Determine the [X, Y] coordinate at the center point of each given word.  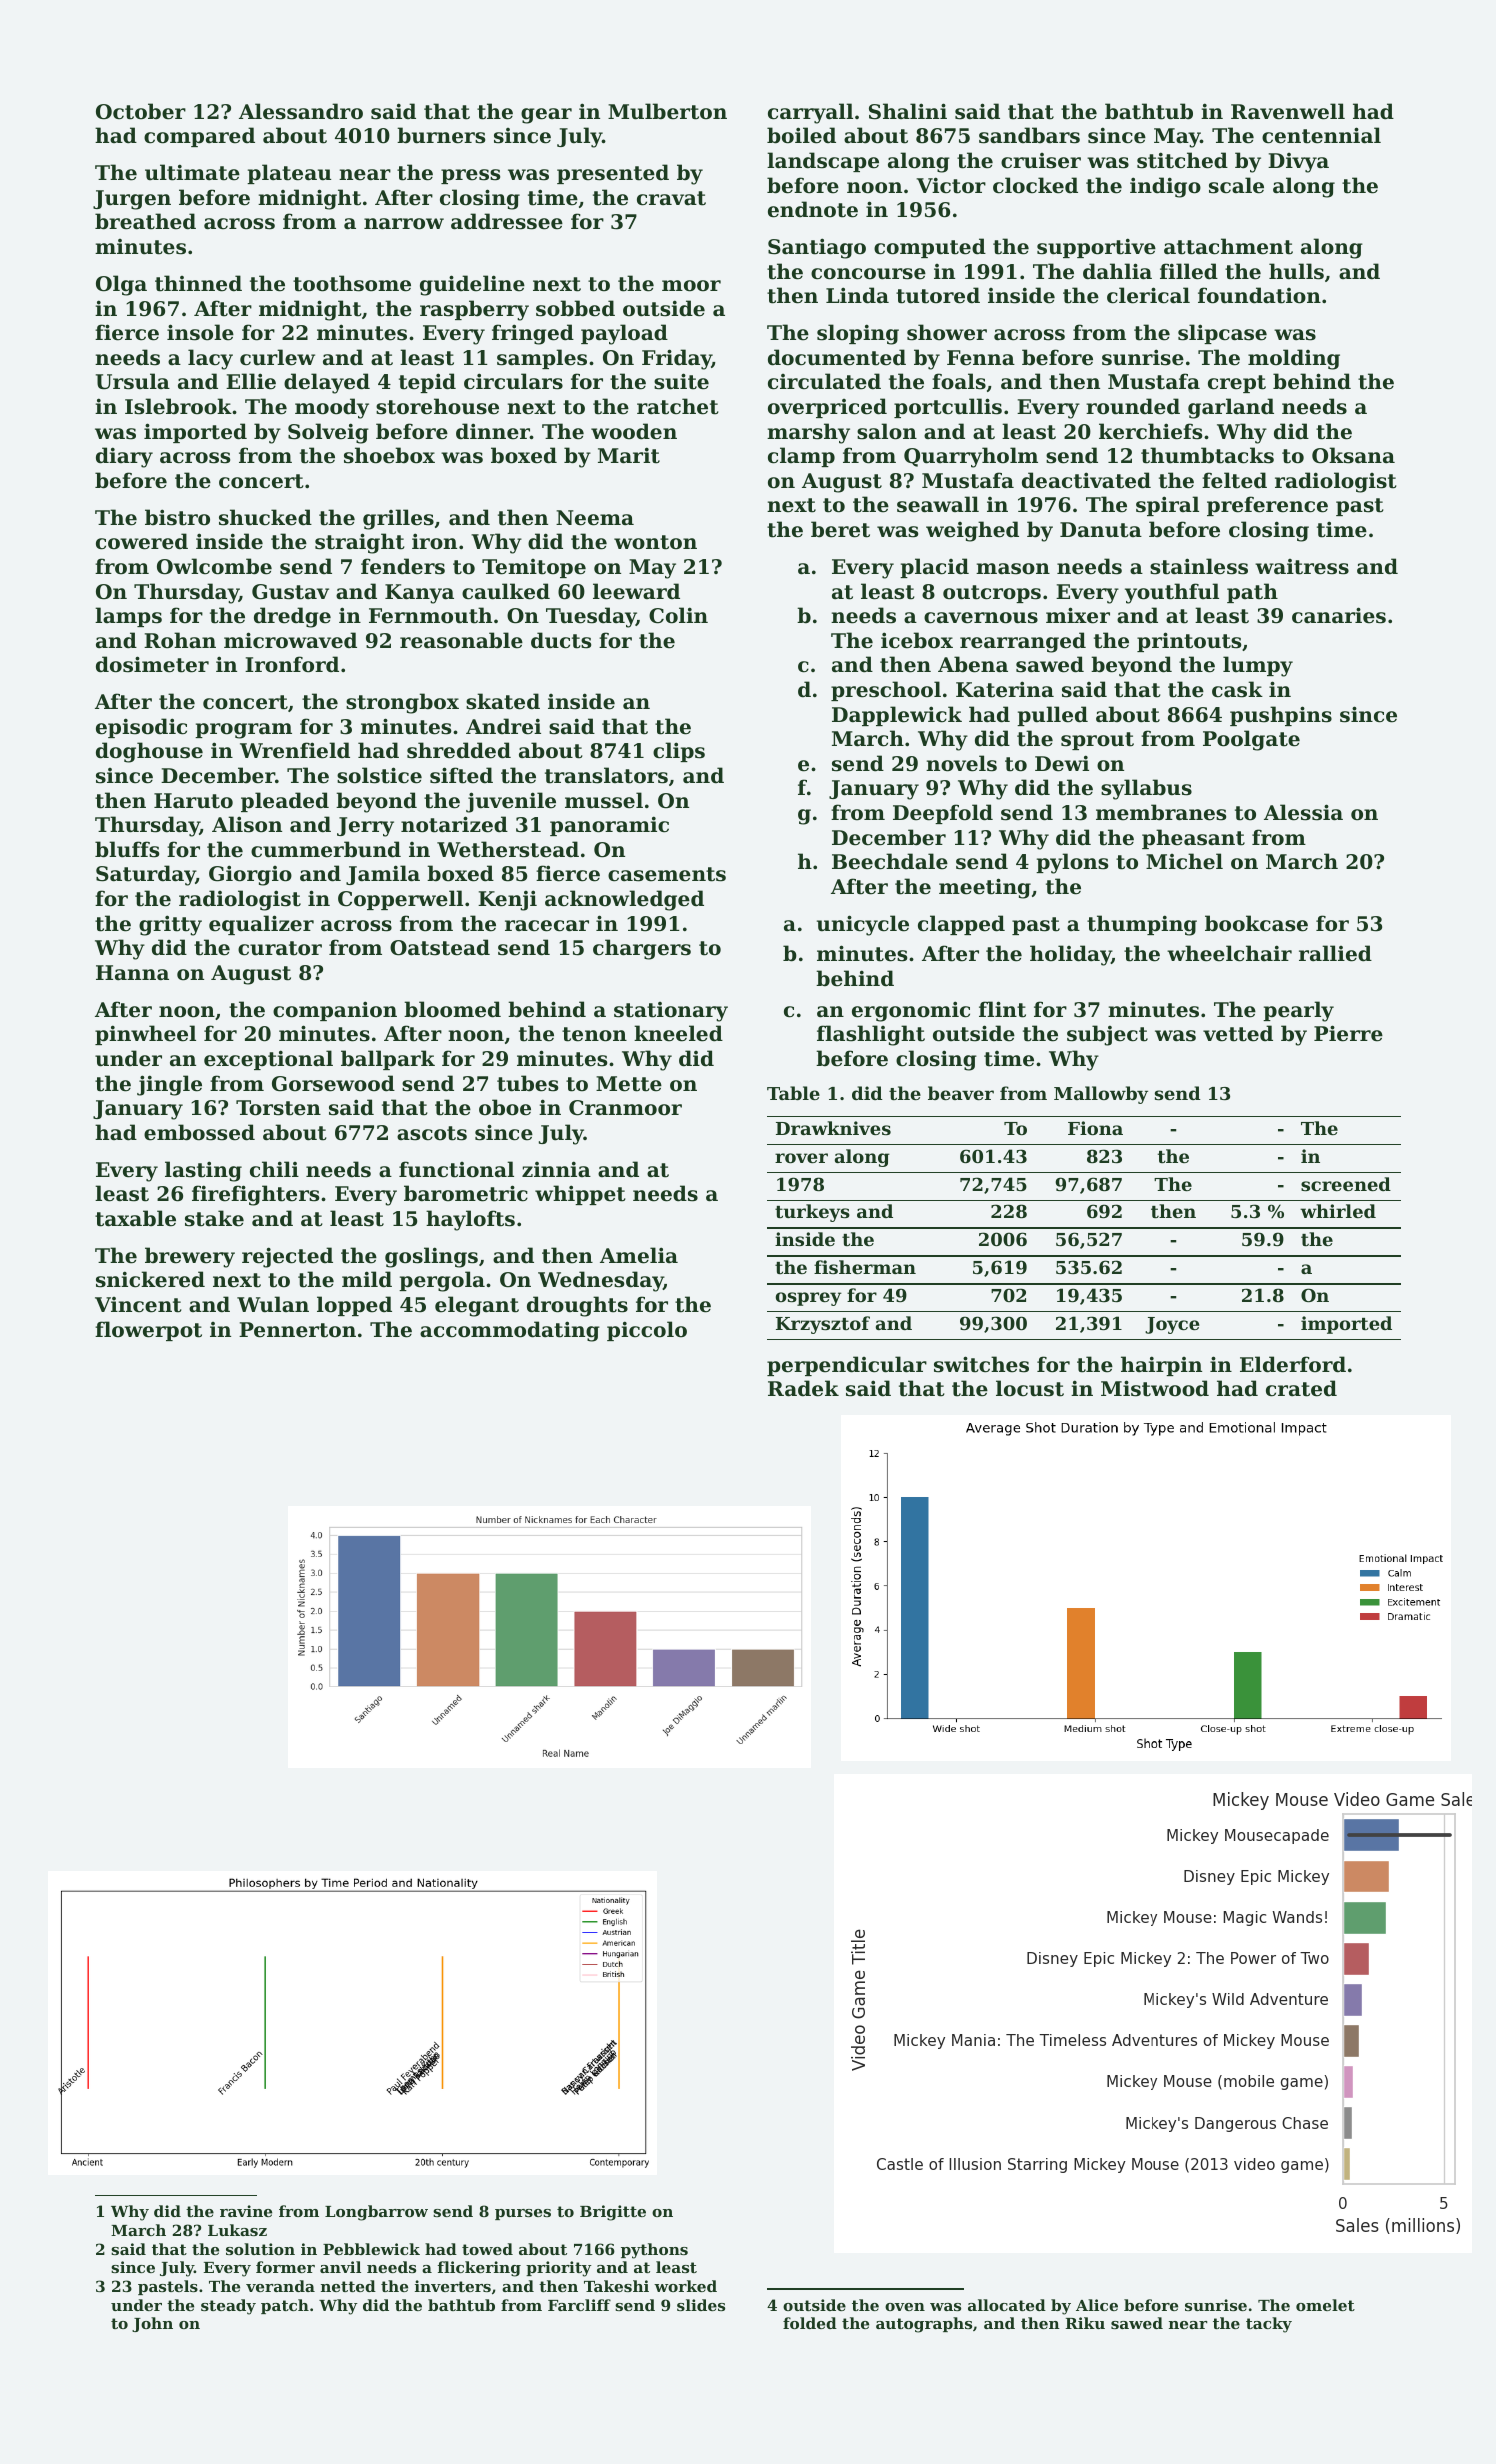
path [1252, 593]
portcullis [948, 408]
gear [546, 116]
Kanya [419, 594]
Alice [1097, 2305]
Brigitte [613, 2213]
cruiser [1041, 161]
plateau [289, 174]
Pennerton [297, 1330]
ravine [246, 2211]
